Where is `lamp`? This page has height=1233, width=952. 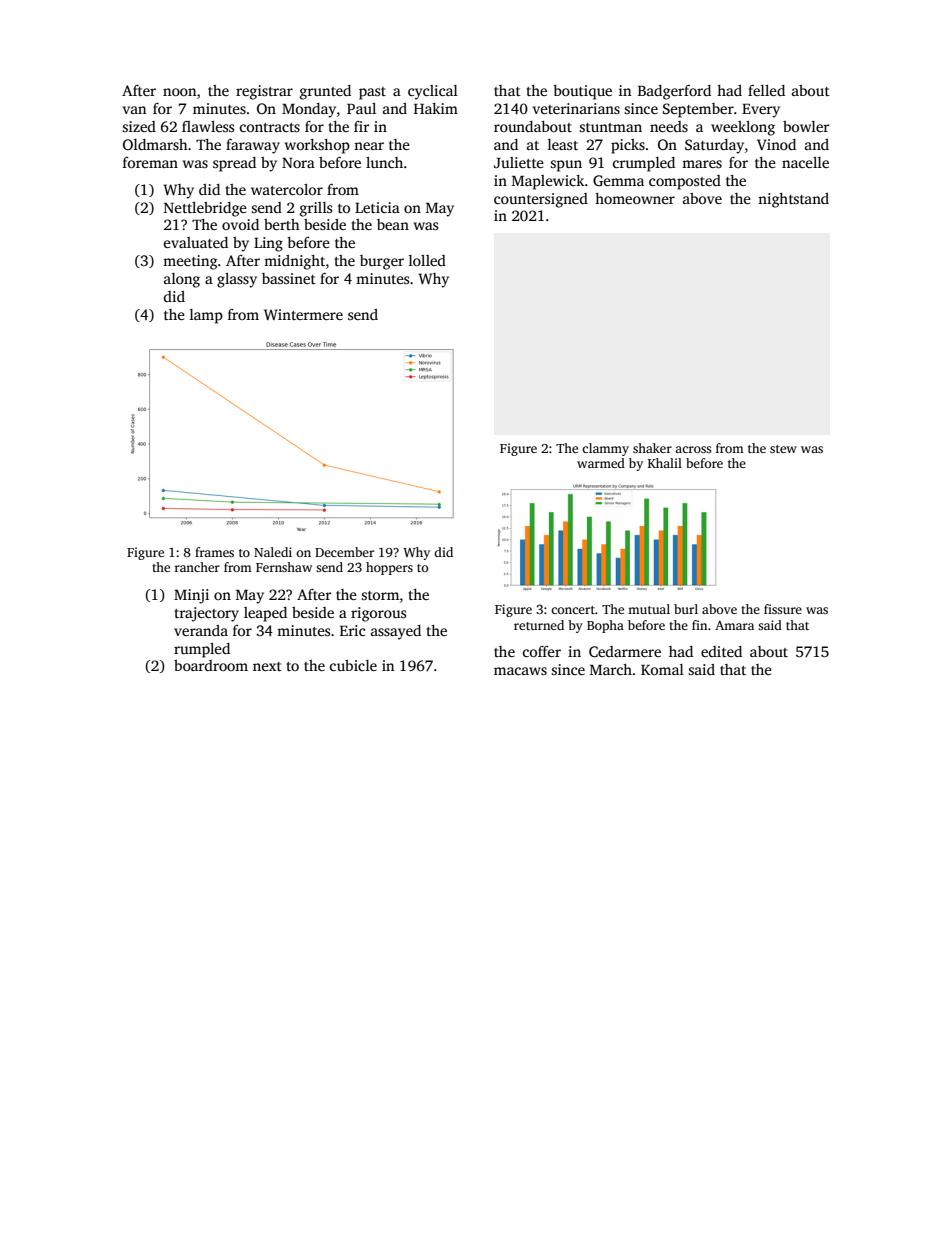 lamp is located at coordinates (206, 316).
